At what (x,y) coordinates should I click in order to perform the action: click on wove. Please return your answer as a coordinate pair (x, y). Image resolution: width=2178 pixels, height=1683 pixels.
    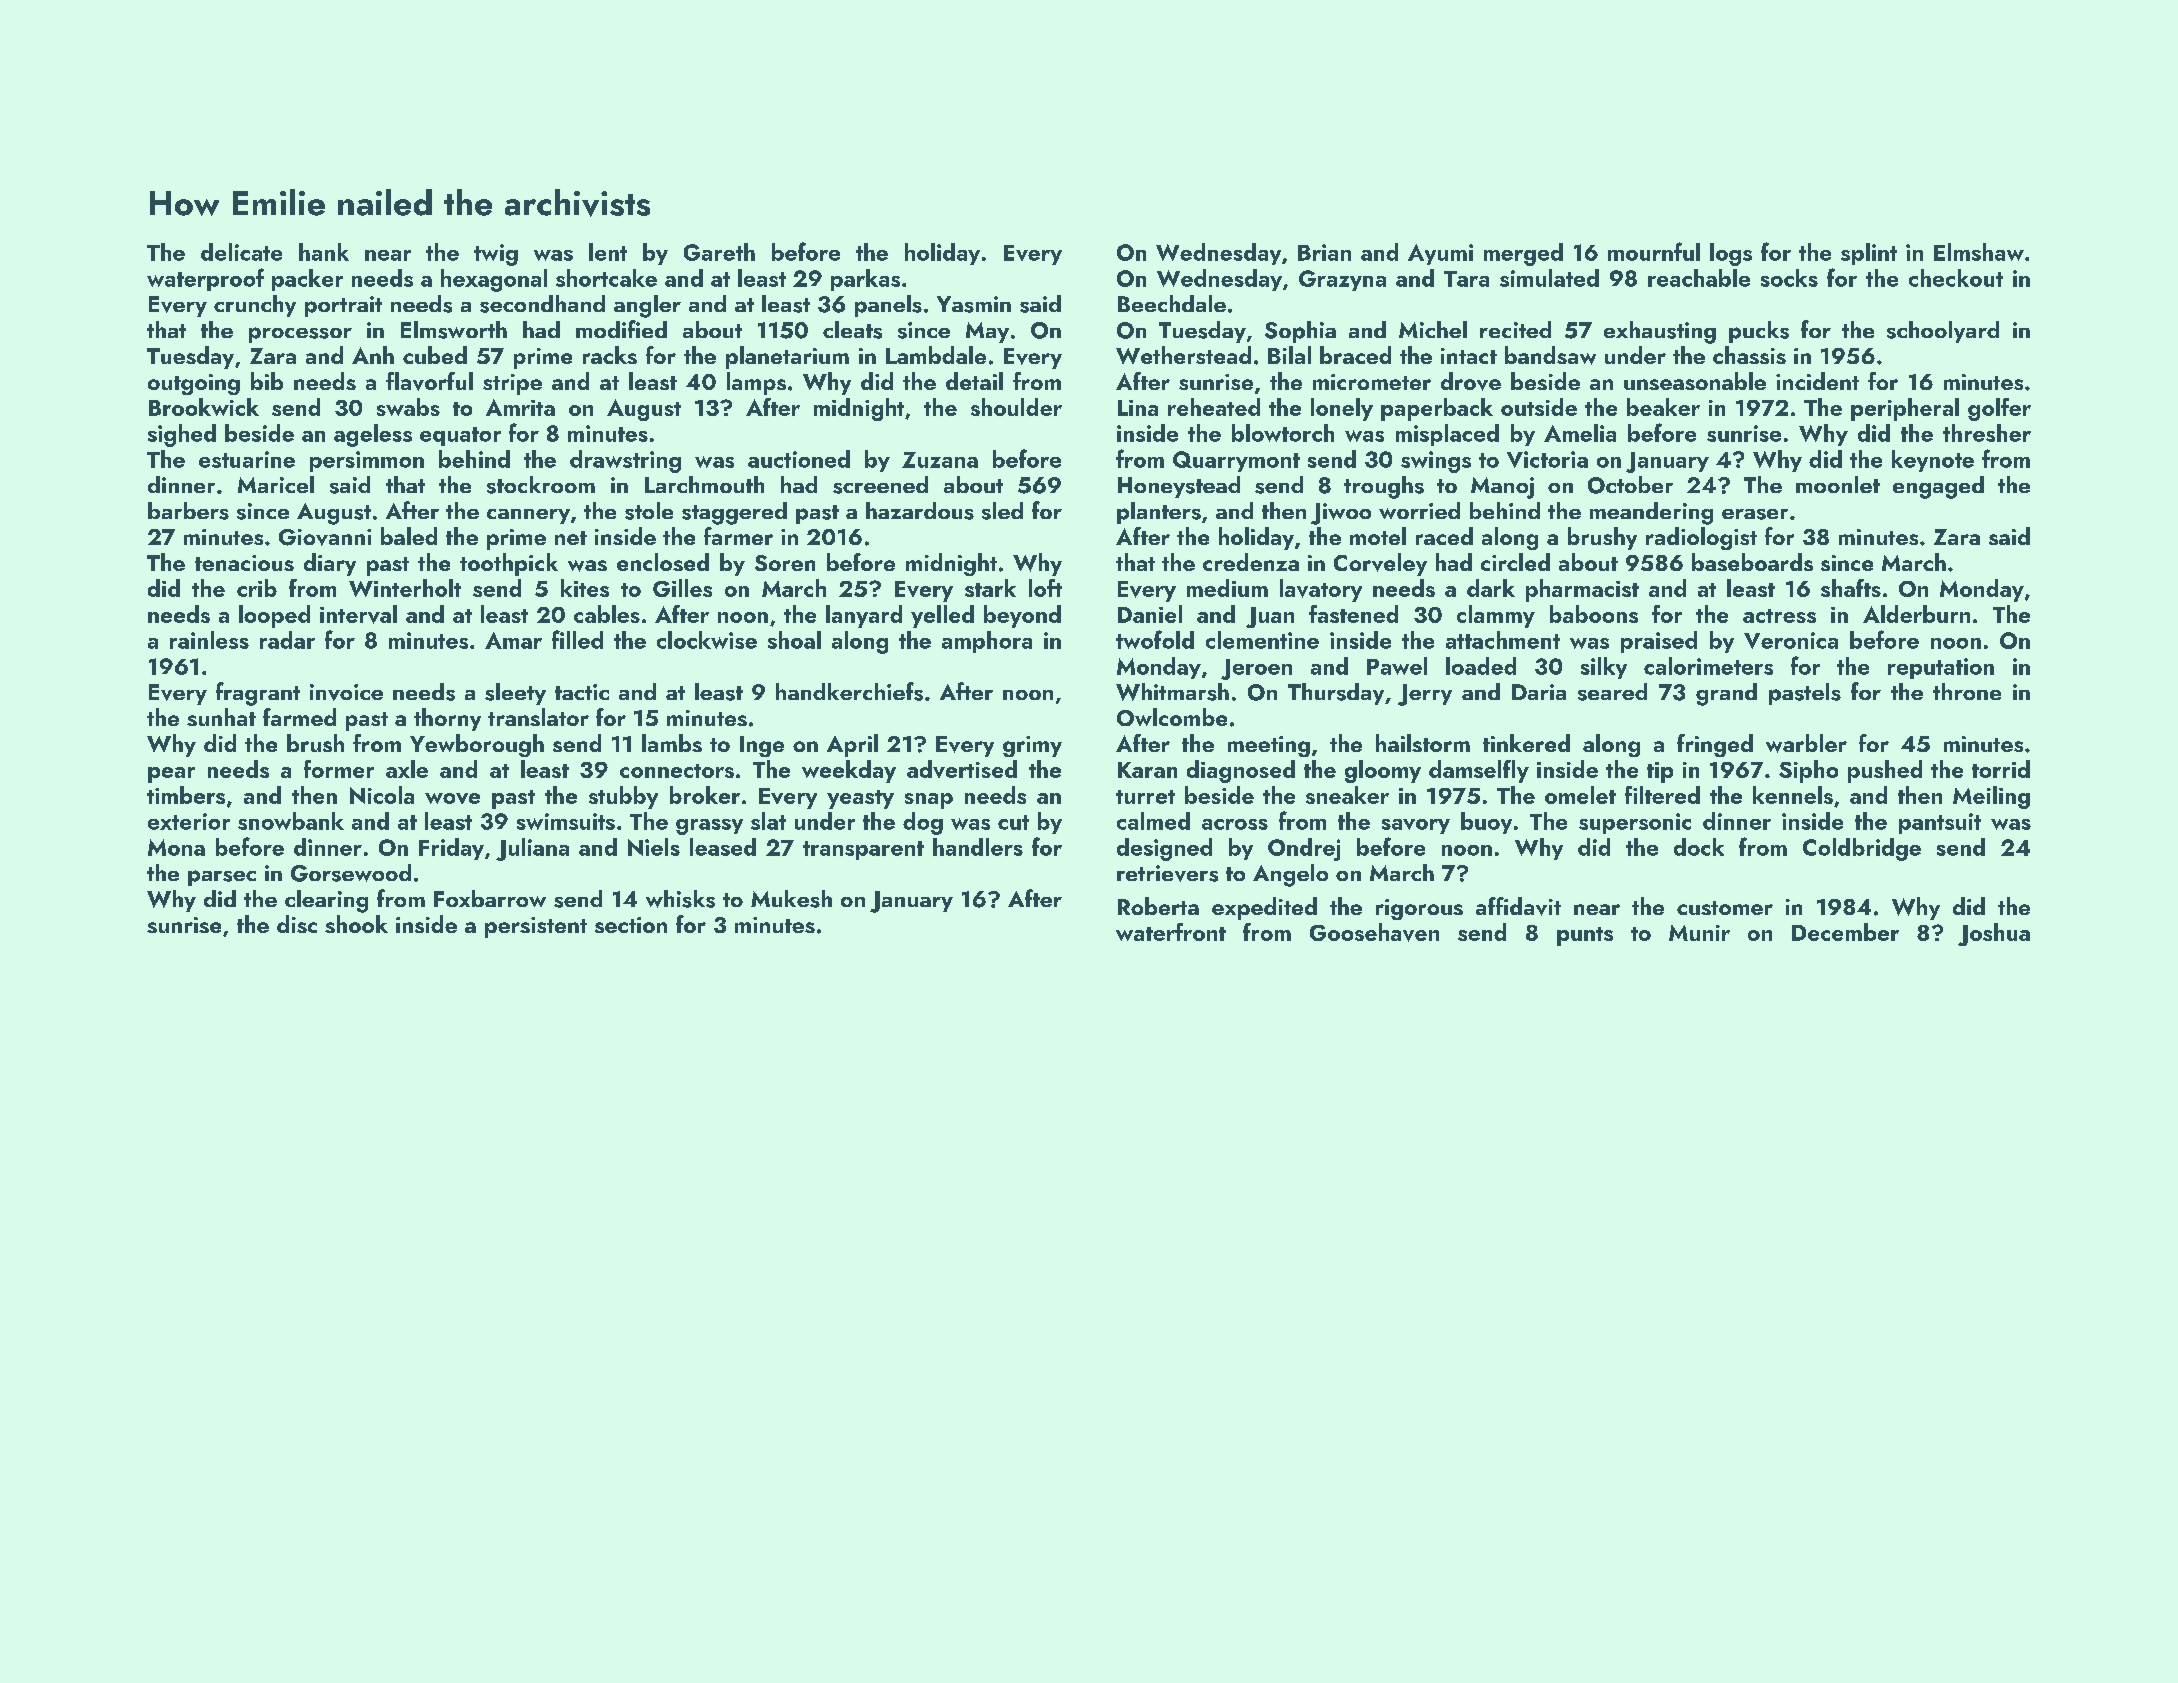
    Looking at the image, I should click on (452, 798).
